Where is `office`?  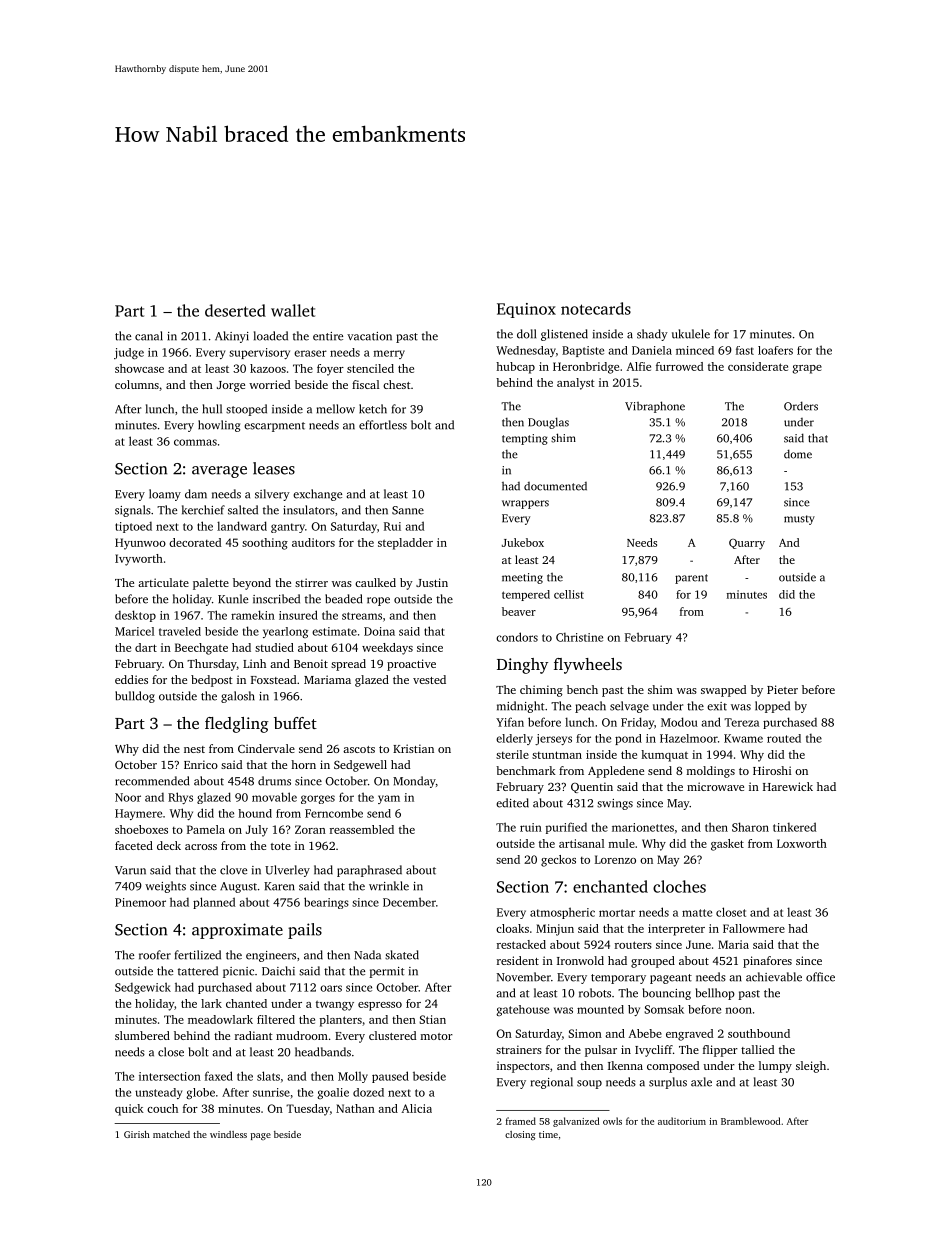
office is located at coordinates (820, 977).
